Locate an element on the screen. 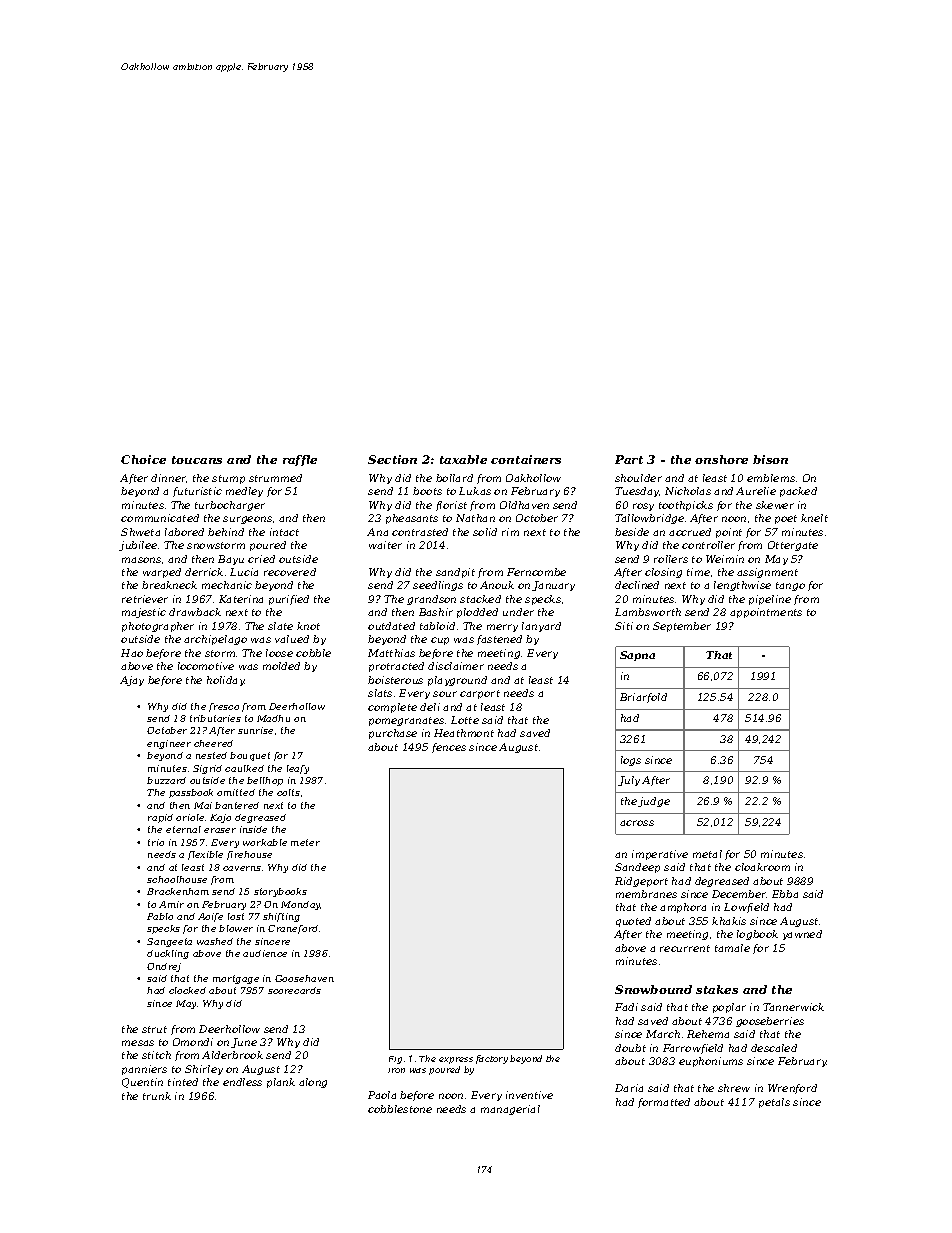 The width and height of the screenshot is (952, 1233). mesas is located at coordinates (138, 1043).
